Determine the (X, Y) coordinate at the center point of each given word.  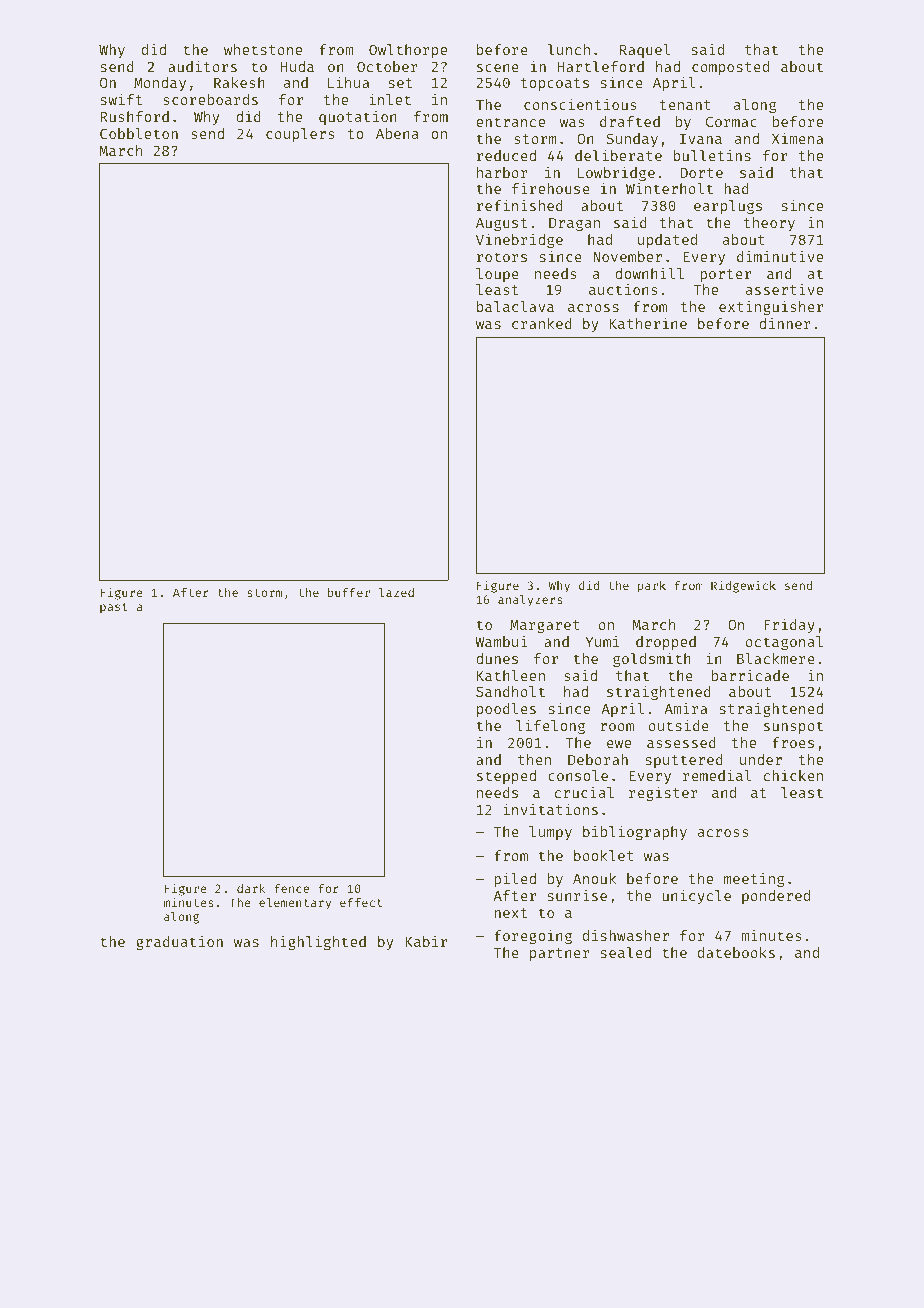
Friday (789, 625)
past (114, 608)
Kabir (426, 941)
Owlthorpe (408, 51)
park (652, 587)
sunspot (793, 727)
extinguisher (771, 307)
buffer (349, 592)
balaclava (515, 306)
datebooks (736, 952)
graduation (179, 943)
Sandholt (510, 691)
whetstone (263, 49)
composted (730, 68)
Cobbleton (139, 133)
